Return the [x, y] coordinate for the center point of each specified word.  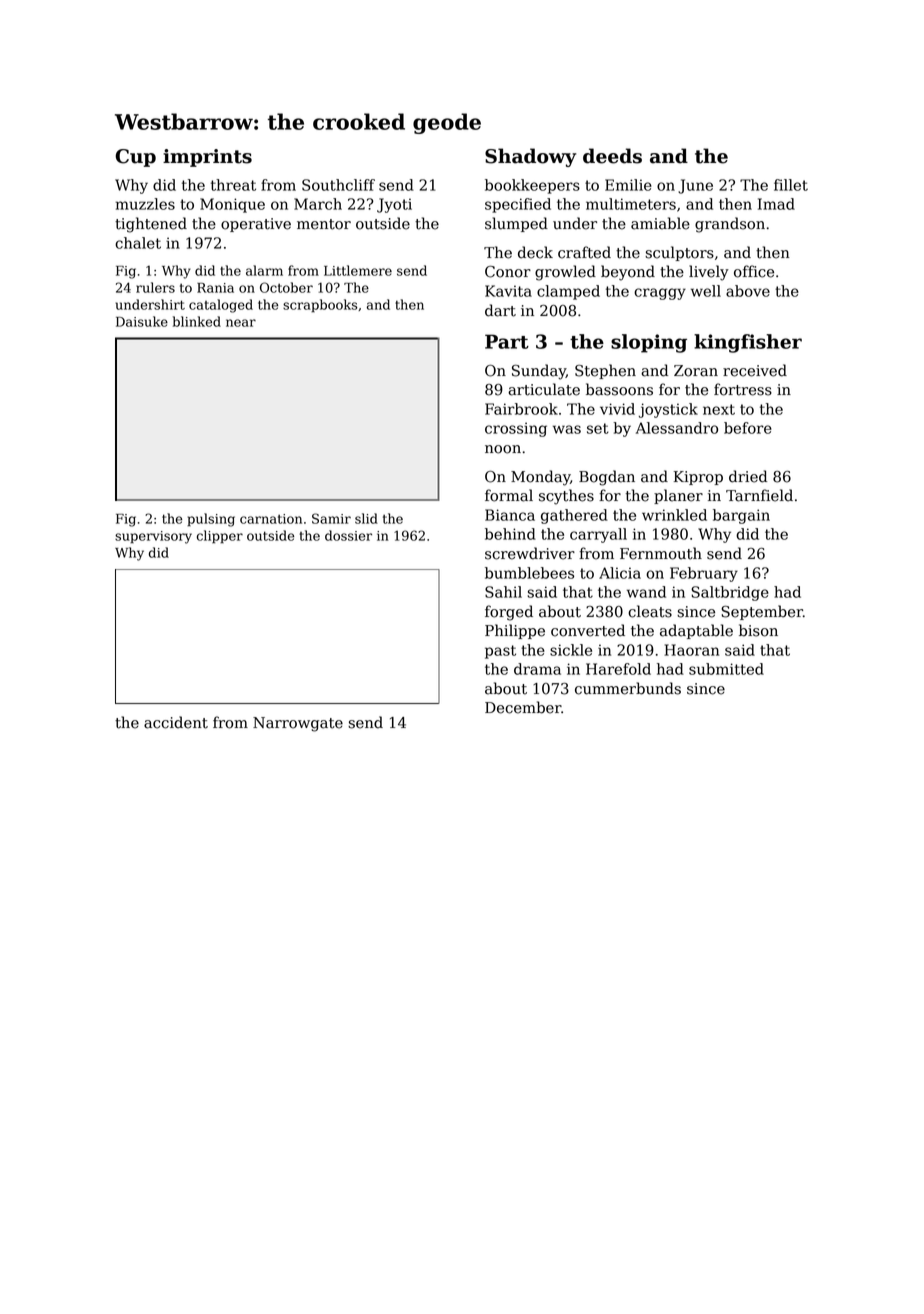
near [241, 323]
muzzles [145, 204]
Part [507, 341]
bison [758, 630]
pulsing [211, 520]
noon [503, 449]
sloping [649, 343]
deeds [612, 156]
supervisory [153, 537]
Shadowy [530, 157]
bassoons [619, 389]
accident [176, 722]
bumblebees [529, 573]
